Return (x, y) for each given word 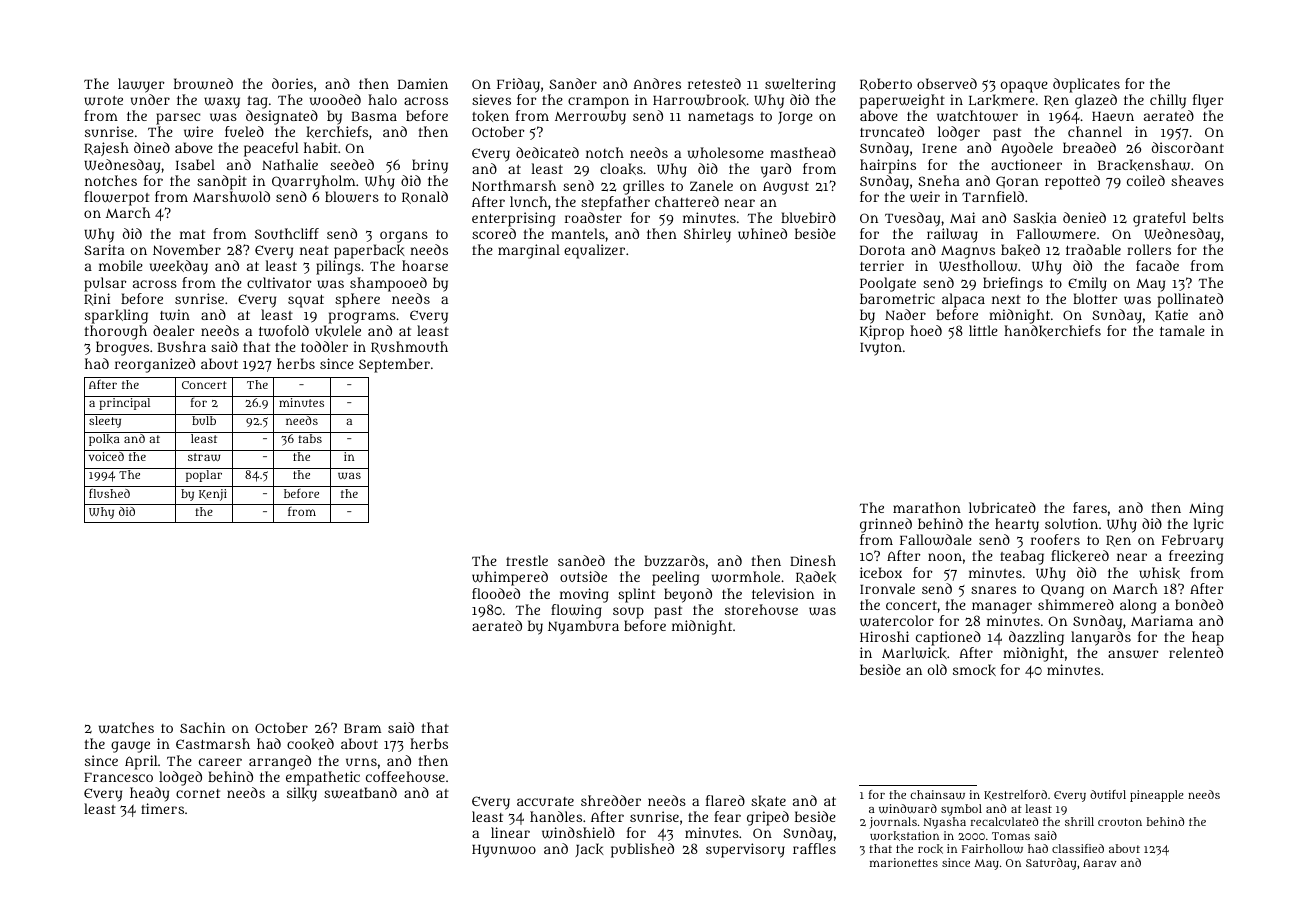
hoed (926, 330)
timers (162, 808)
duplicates (1086, 85)
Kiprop (882, 332)
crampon (598, 103)
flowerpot (117, 198)
